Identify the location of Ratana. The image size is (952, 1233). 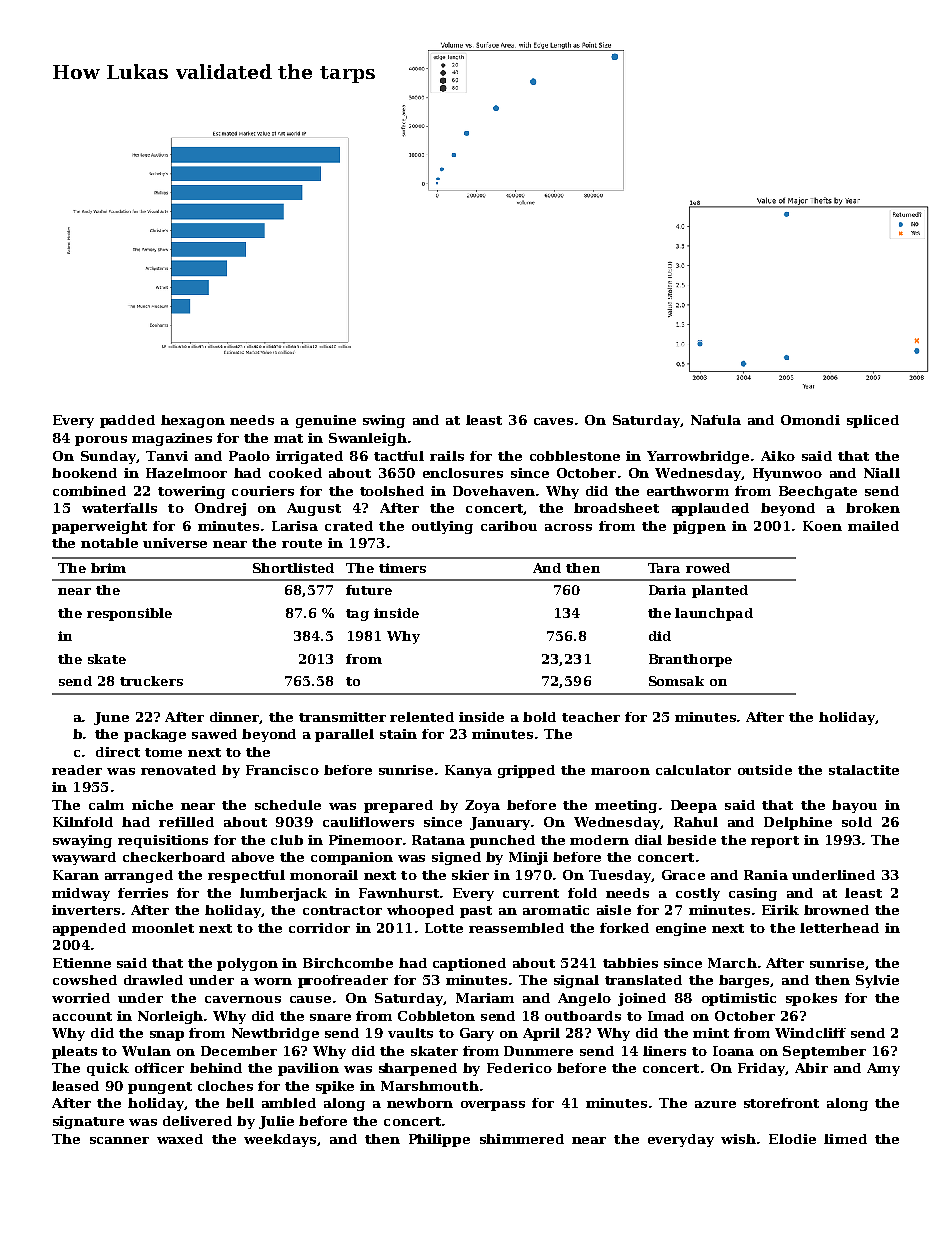
(438, 840).
